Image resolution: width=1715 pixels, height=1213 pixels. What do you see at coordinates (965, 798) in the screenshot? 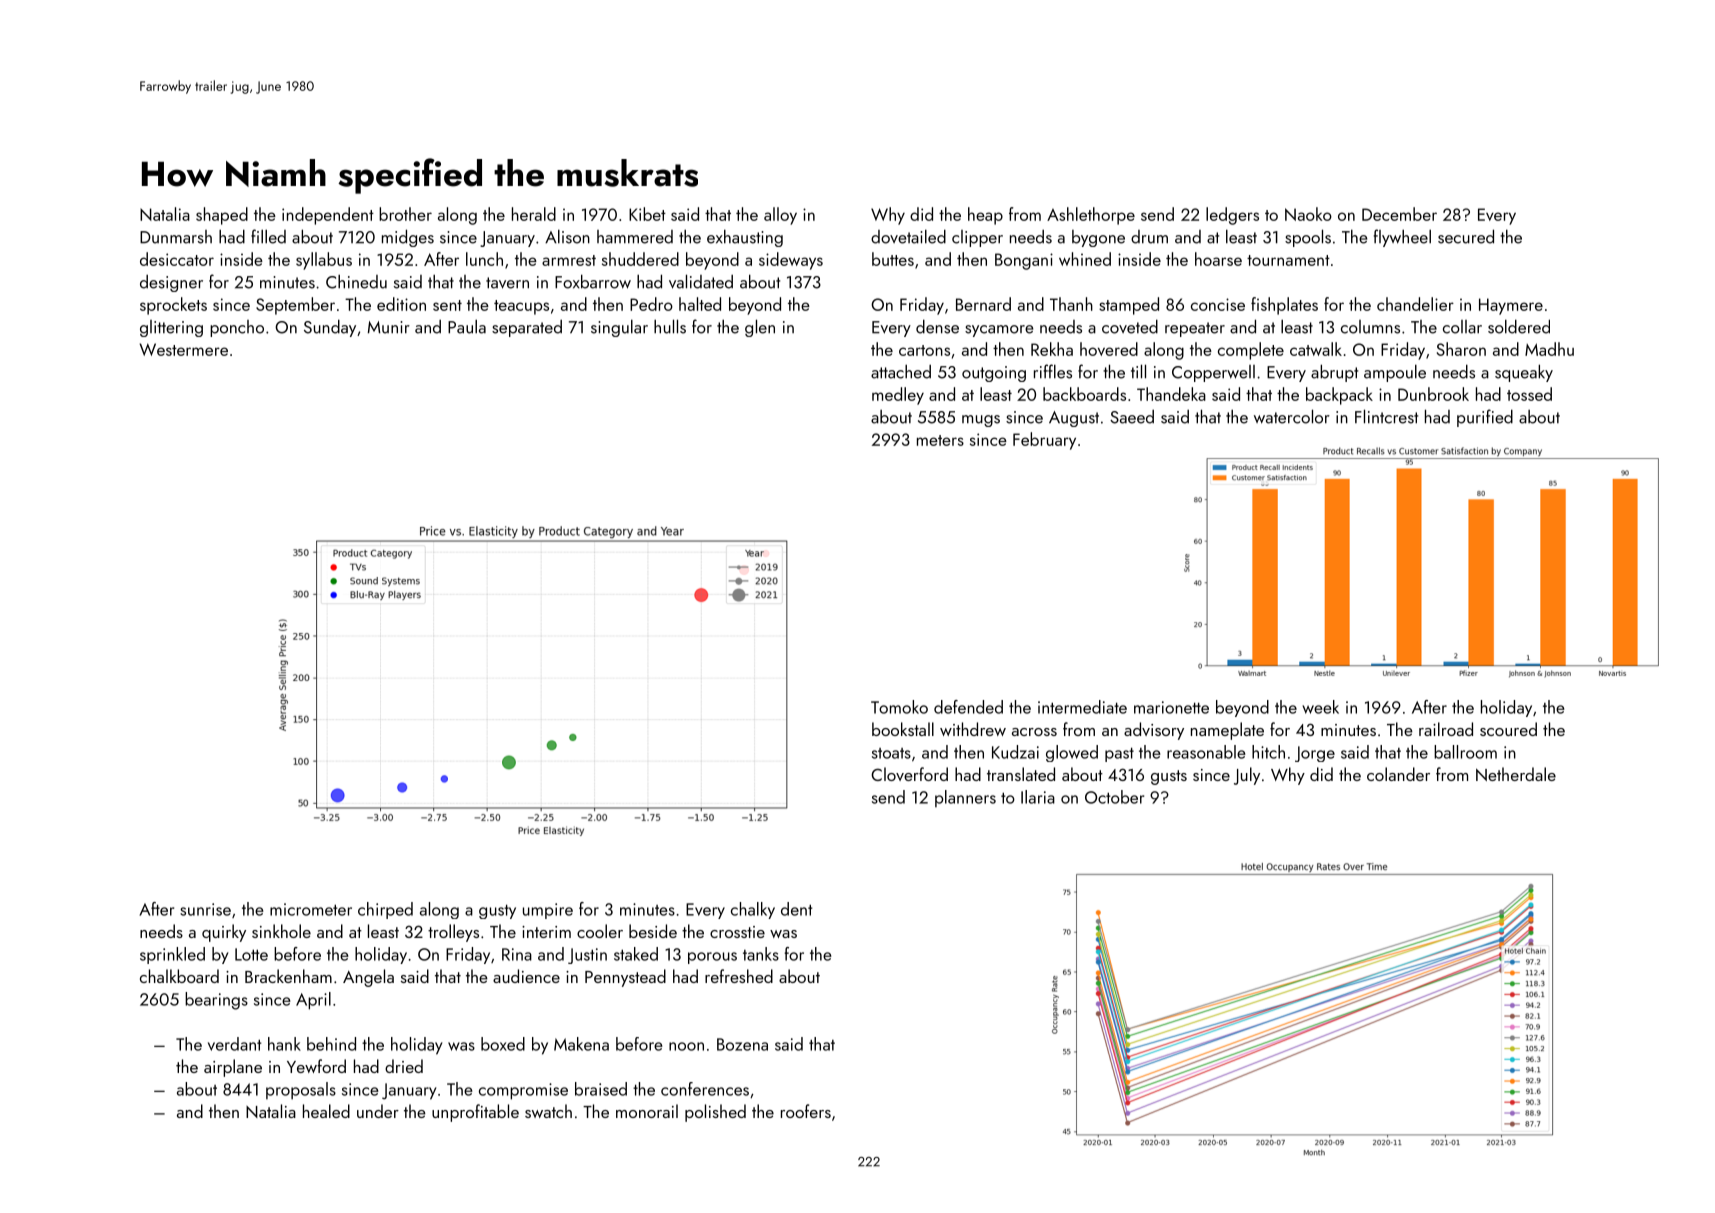
I see `planners` at bounding box center [965, 798].
